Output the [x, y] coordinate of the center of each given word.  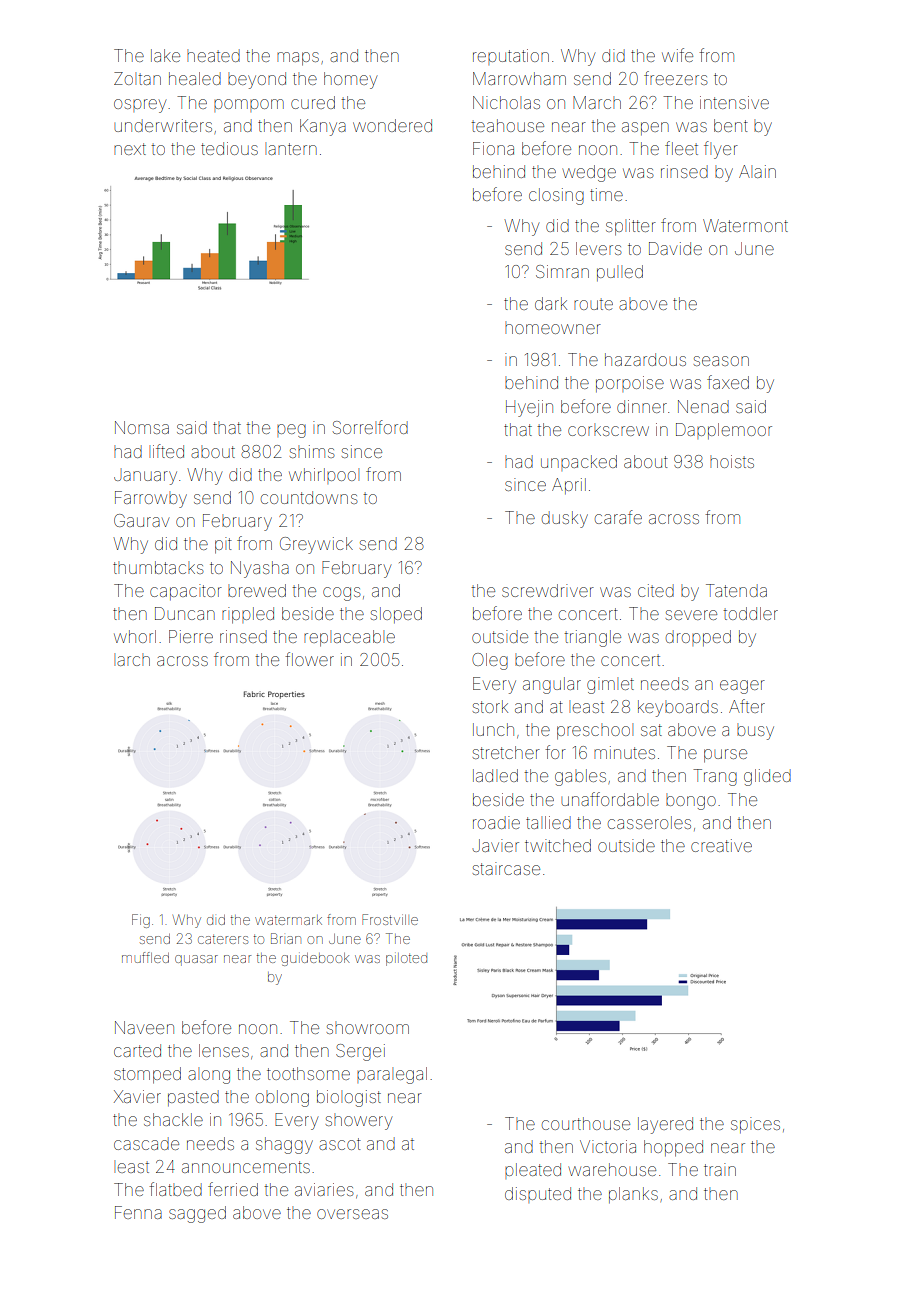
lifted [166, 451]
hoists [732, 461]
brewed [257, 590]
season [721, 361]
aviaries [324, 1189]
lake [165, 55]
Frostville [390, 919]
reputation [511, 57]
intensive [734, 102]
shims [312, 451]
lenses [224, 1050]
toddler [750, 613]
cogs [342, 594]
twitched [558, 845]
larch [132, 659]
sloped [396, 615]
